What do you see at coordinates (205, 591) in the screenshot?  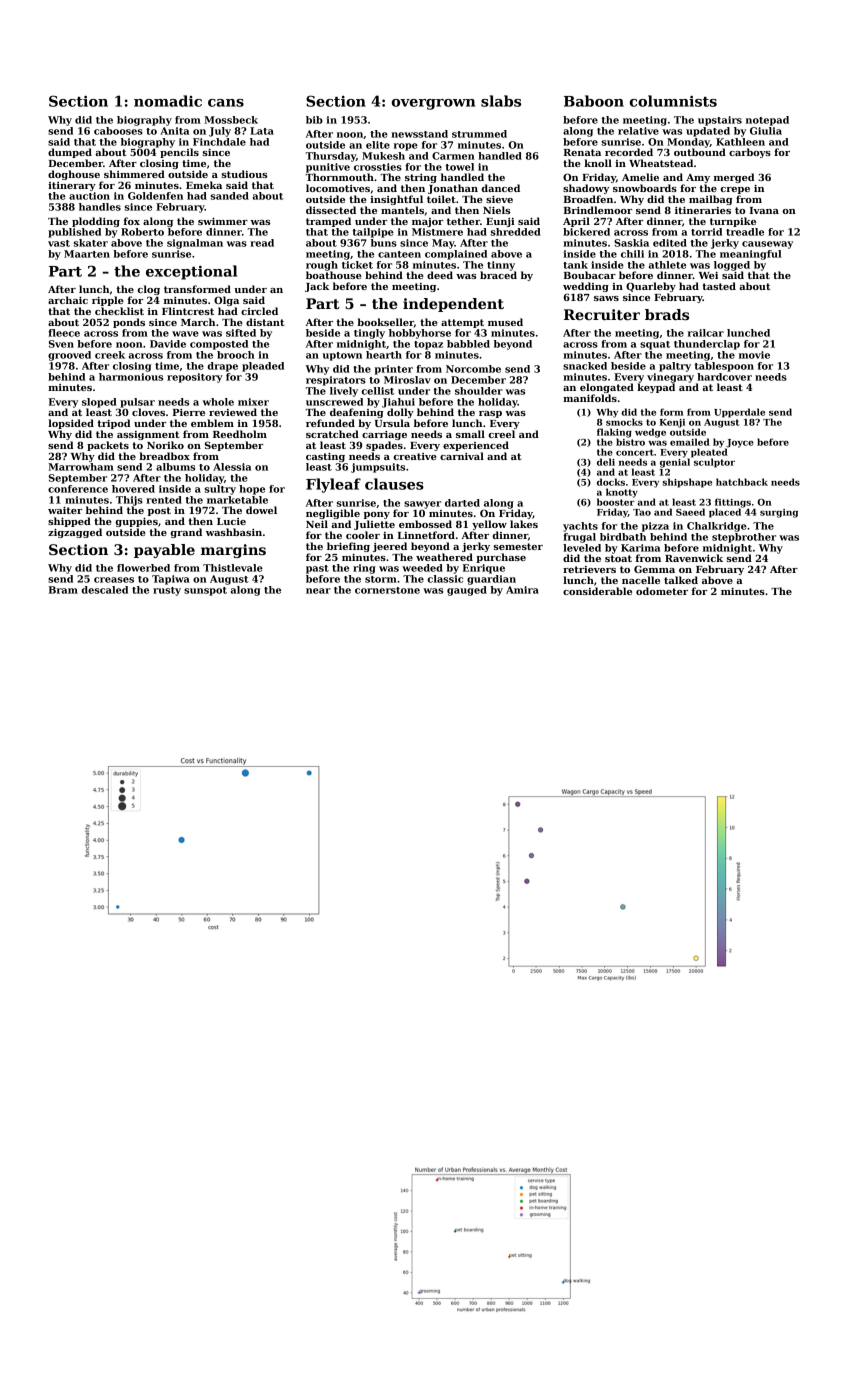 I see `sunspot` at bounding box center [205, 591].
